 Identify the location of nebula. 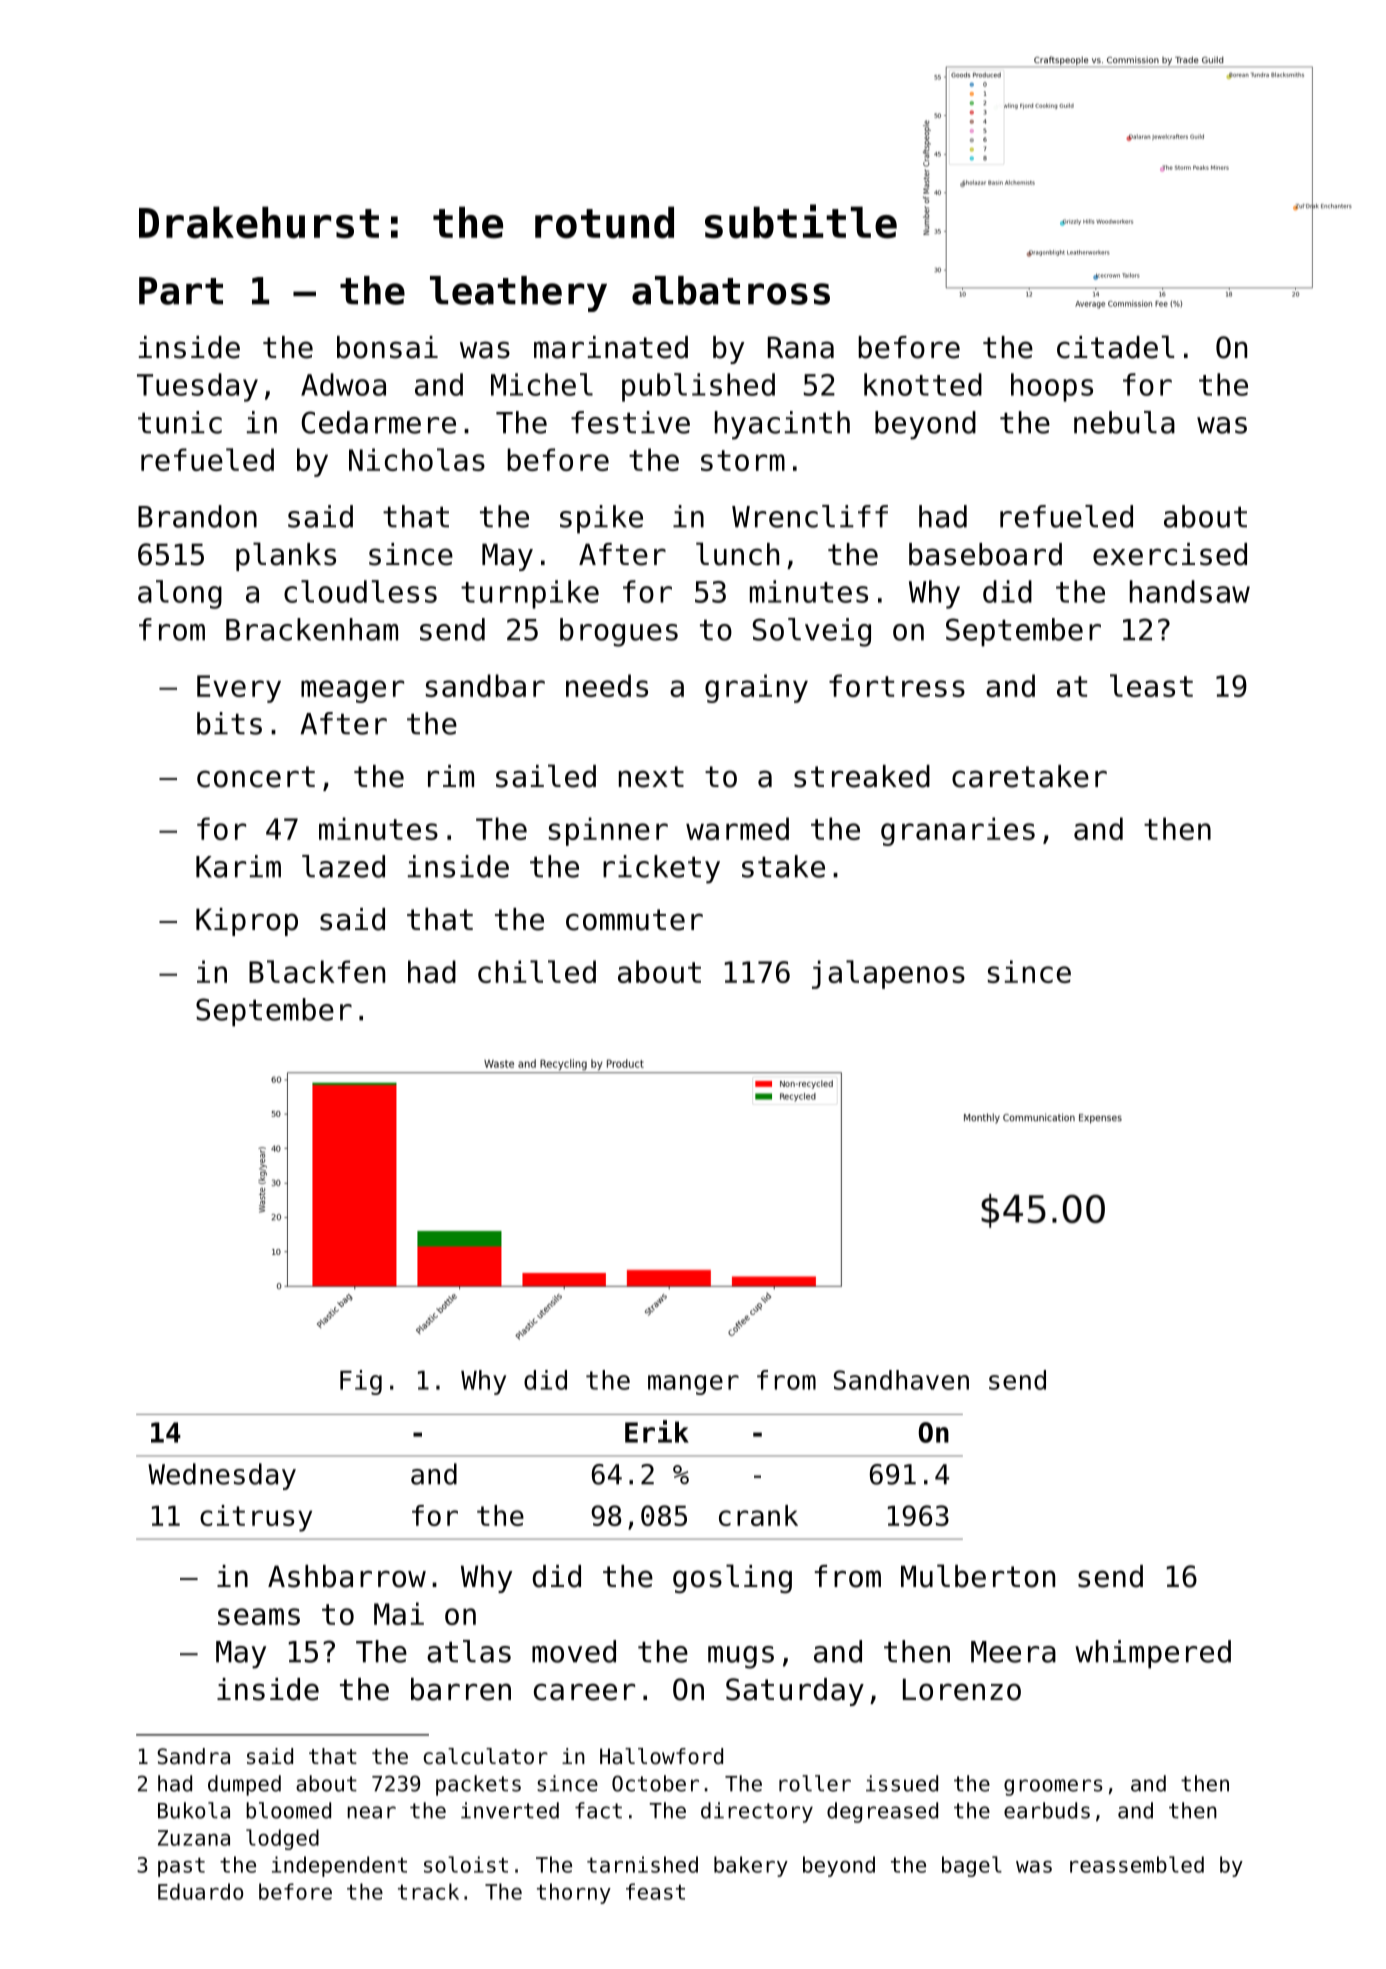
(1124, 422).
